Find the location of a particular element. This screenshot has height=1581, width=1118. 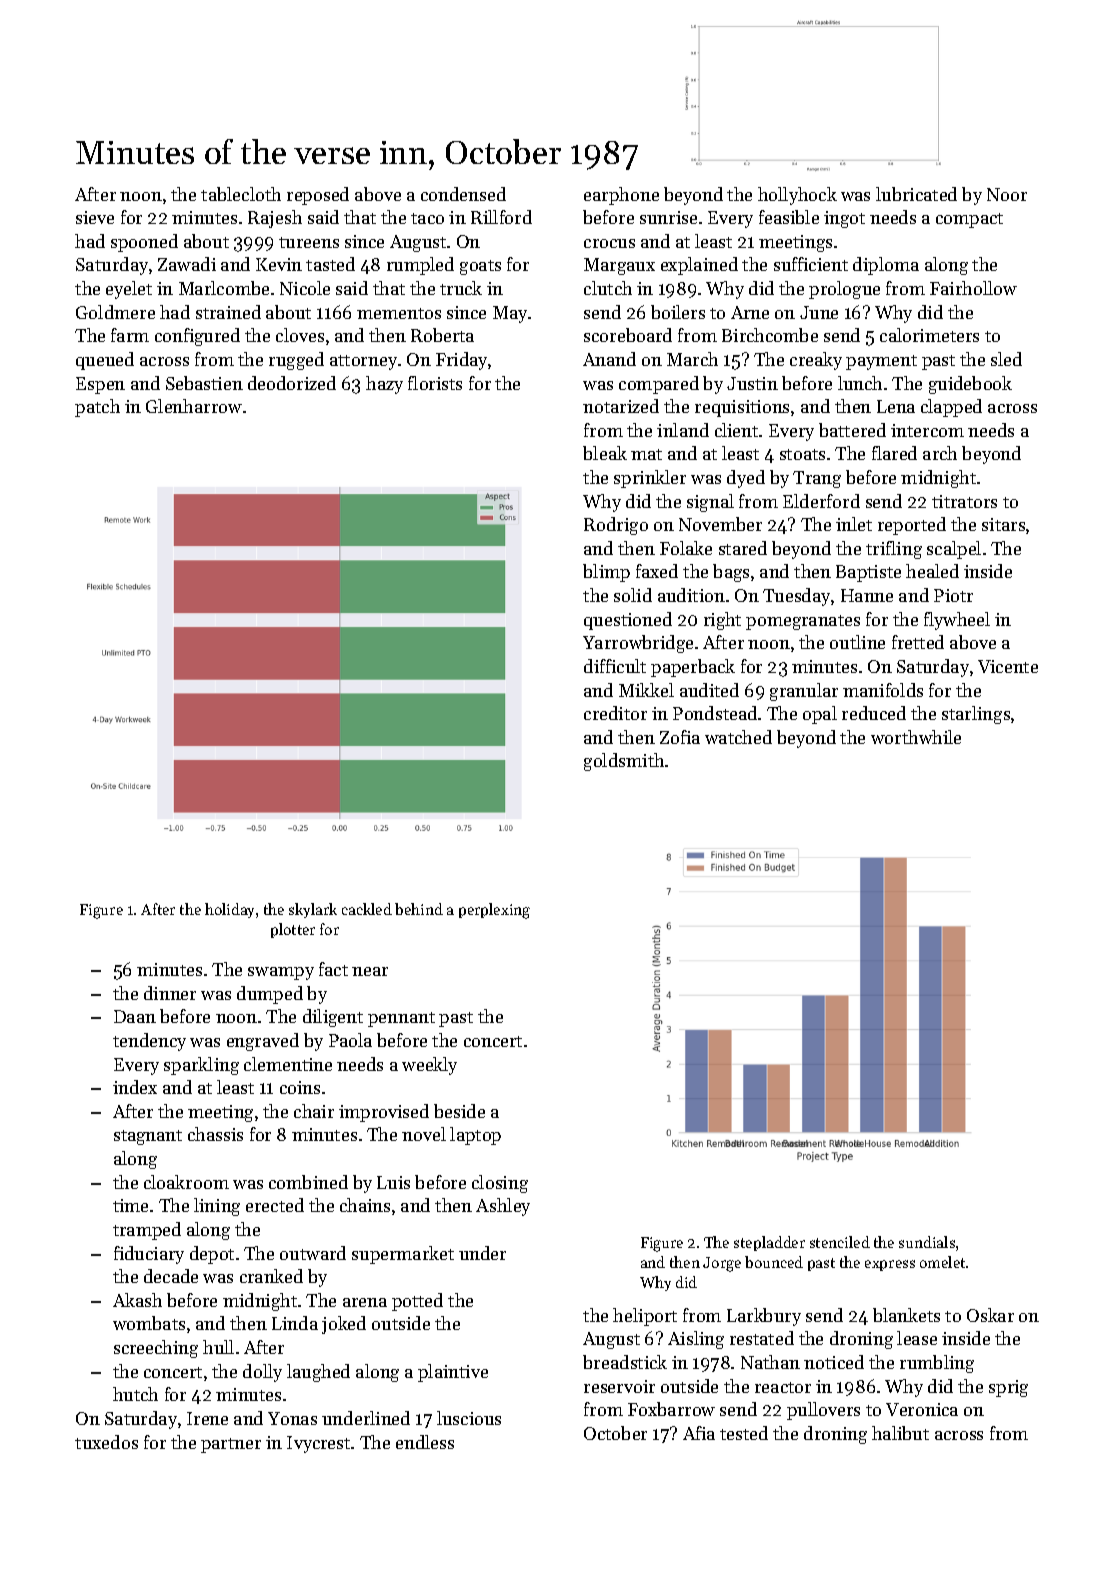

Elderford is located at coordinates (821, 501).
